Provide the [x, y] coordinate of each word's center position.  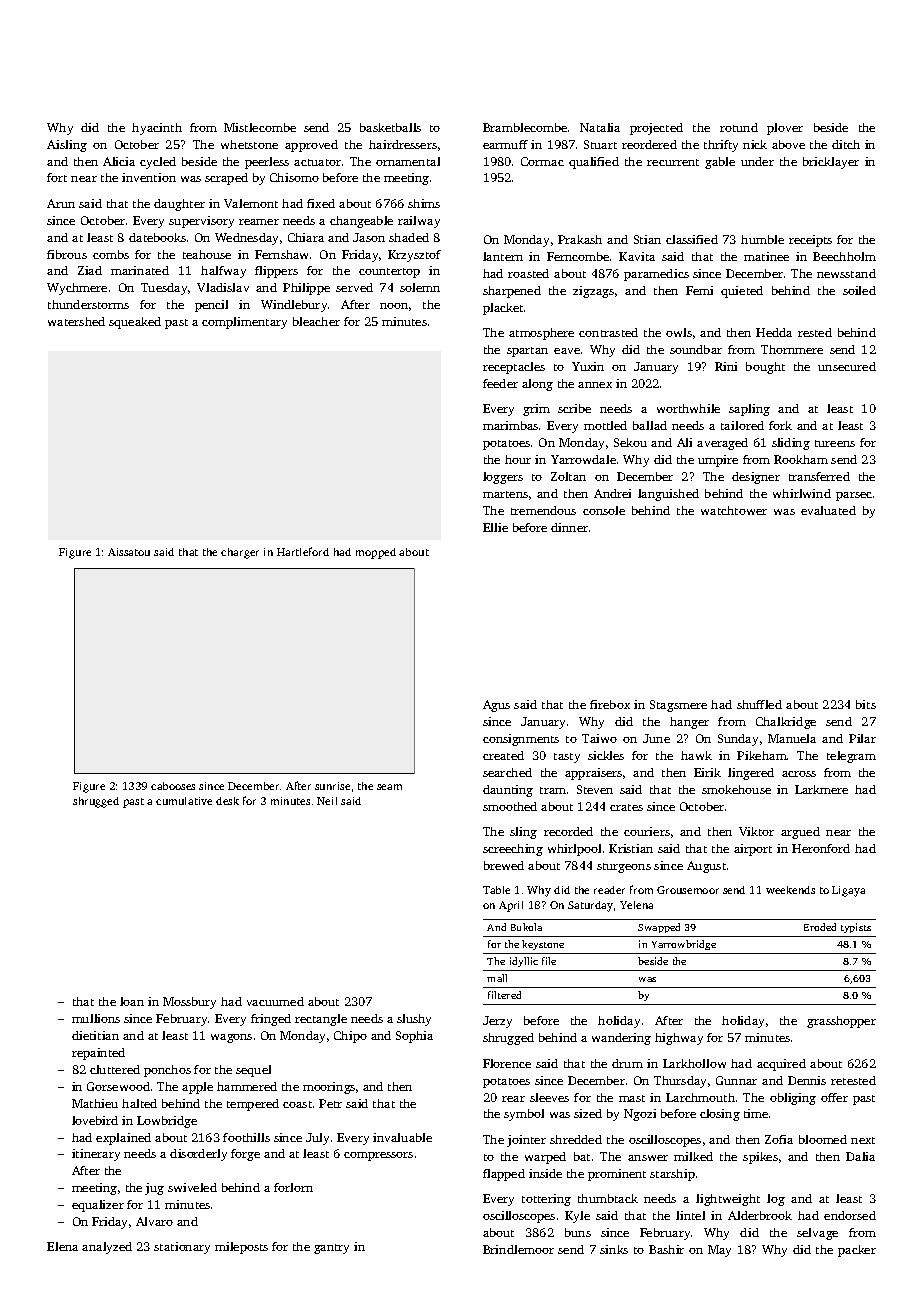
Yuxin [588, 366]
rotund [739, 127]
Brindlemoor [518, 1249]
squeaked [135, 323]
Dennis [807, 1080]
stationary [182, 1248]
